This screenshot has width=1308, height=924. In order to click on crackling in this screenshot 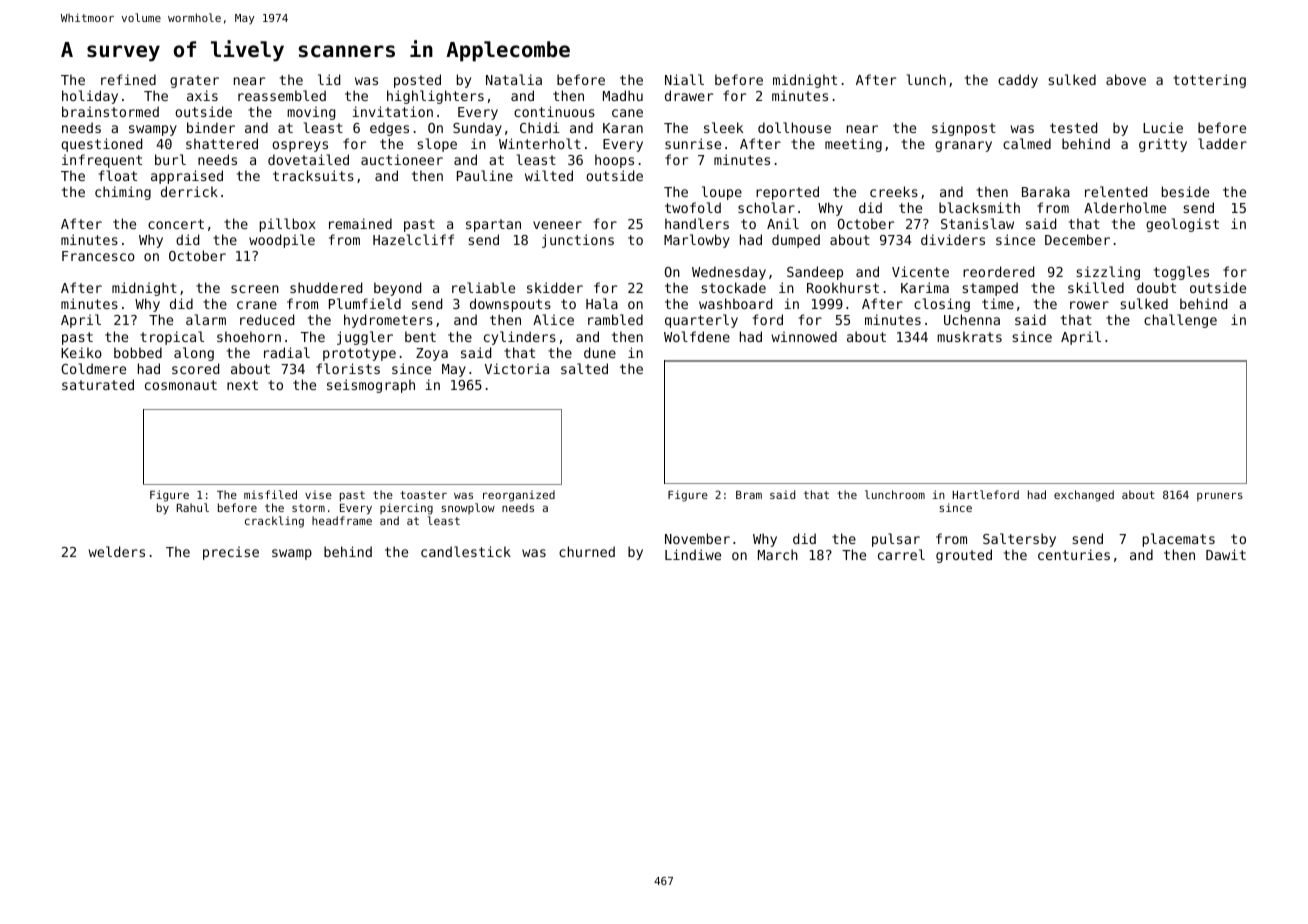, I will do `click(274, 522)`.
